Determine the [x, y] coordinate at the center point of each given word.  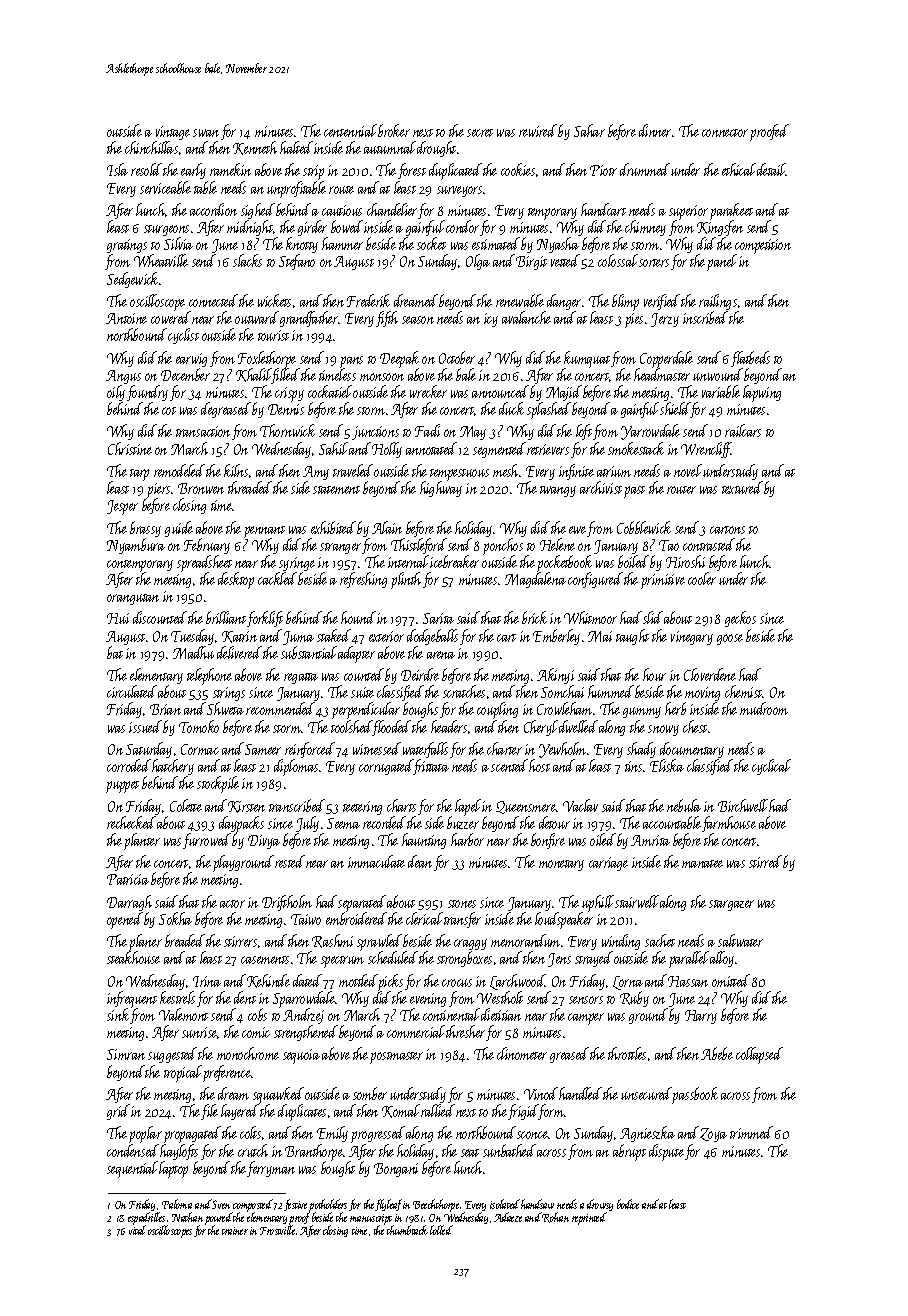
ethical [739, 169]
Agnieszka [647, 1134]
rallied [438, 1110]
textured [742, 487]
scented [509, 765]
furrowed [207, 841]
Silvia [178, 244]
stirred [765, 861]
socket [431, 244]
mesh [505, 470]
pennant [264, 532]
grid [118, 1112]
